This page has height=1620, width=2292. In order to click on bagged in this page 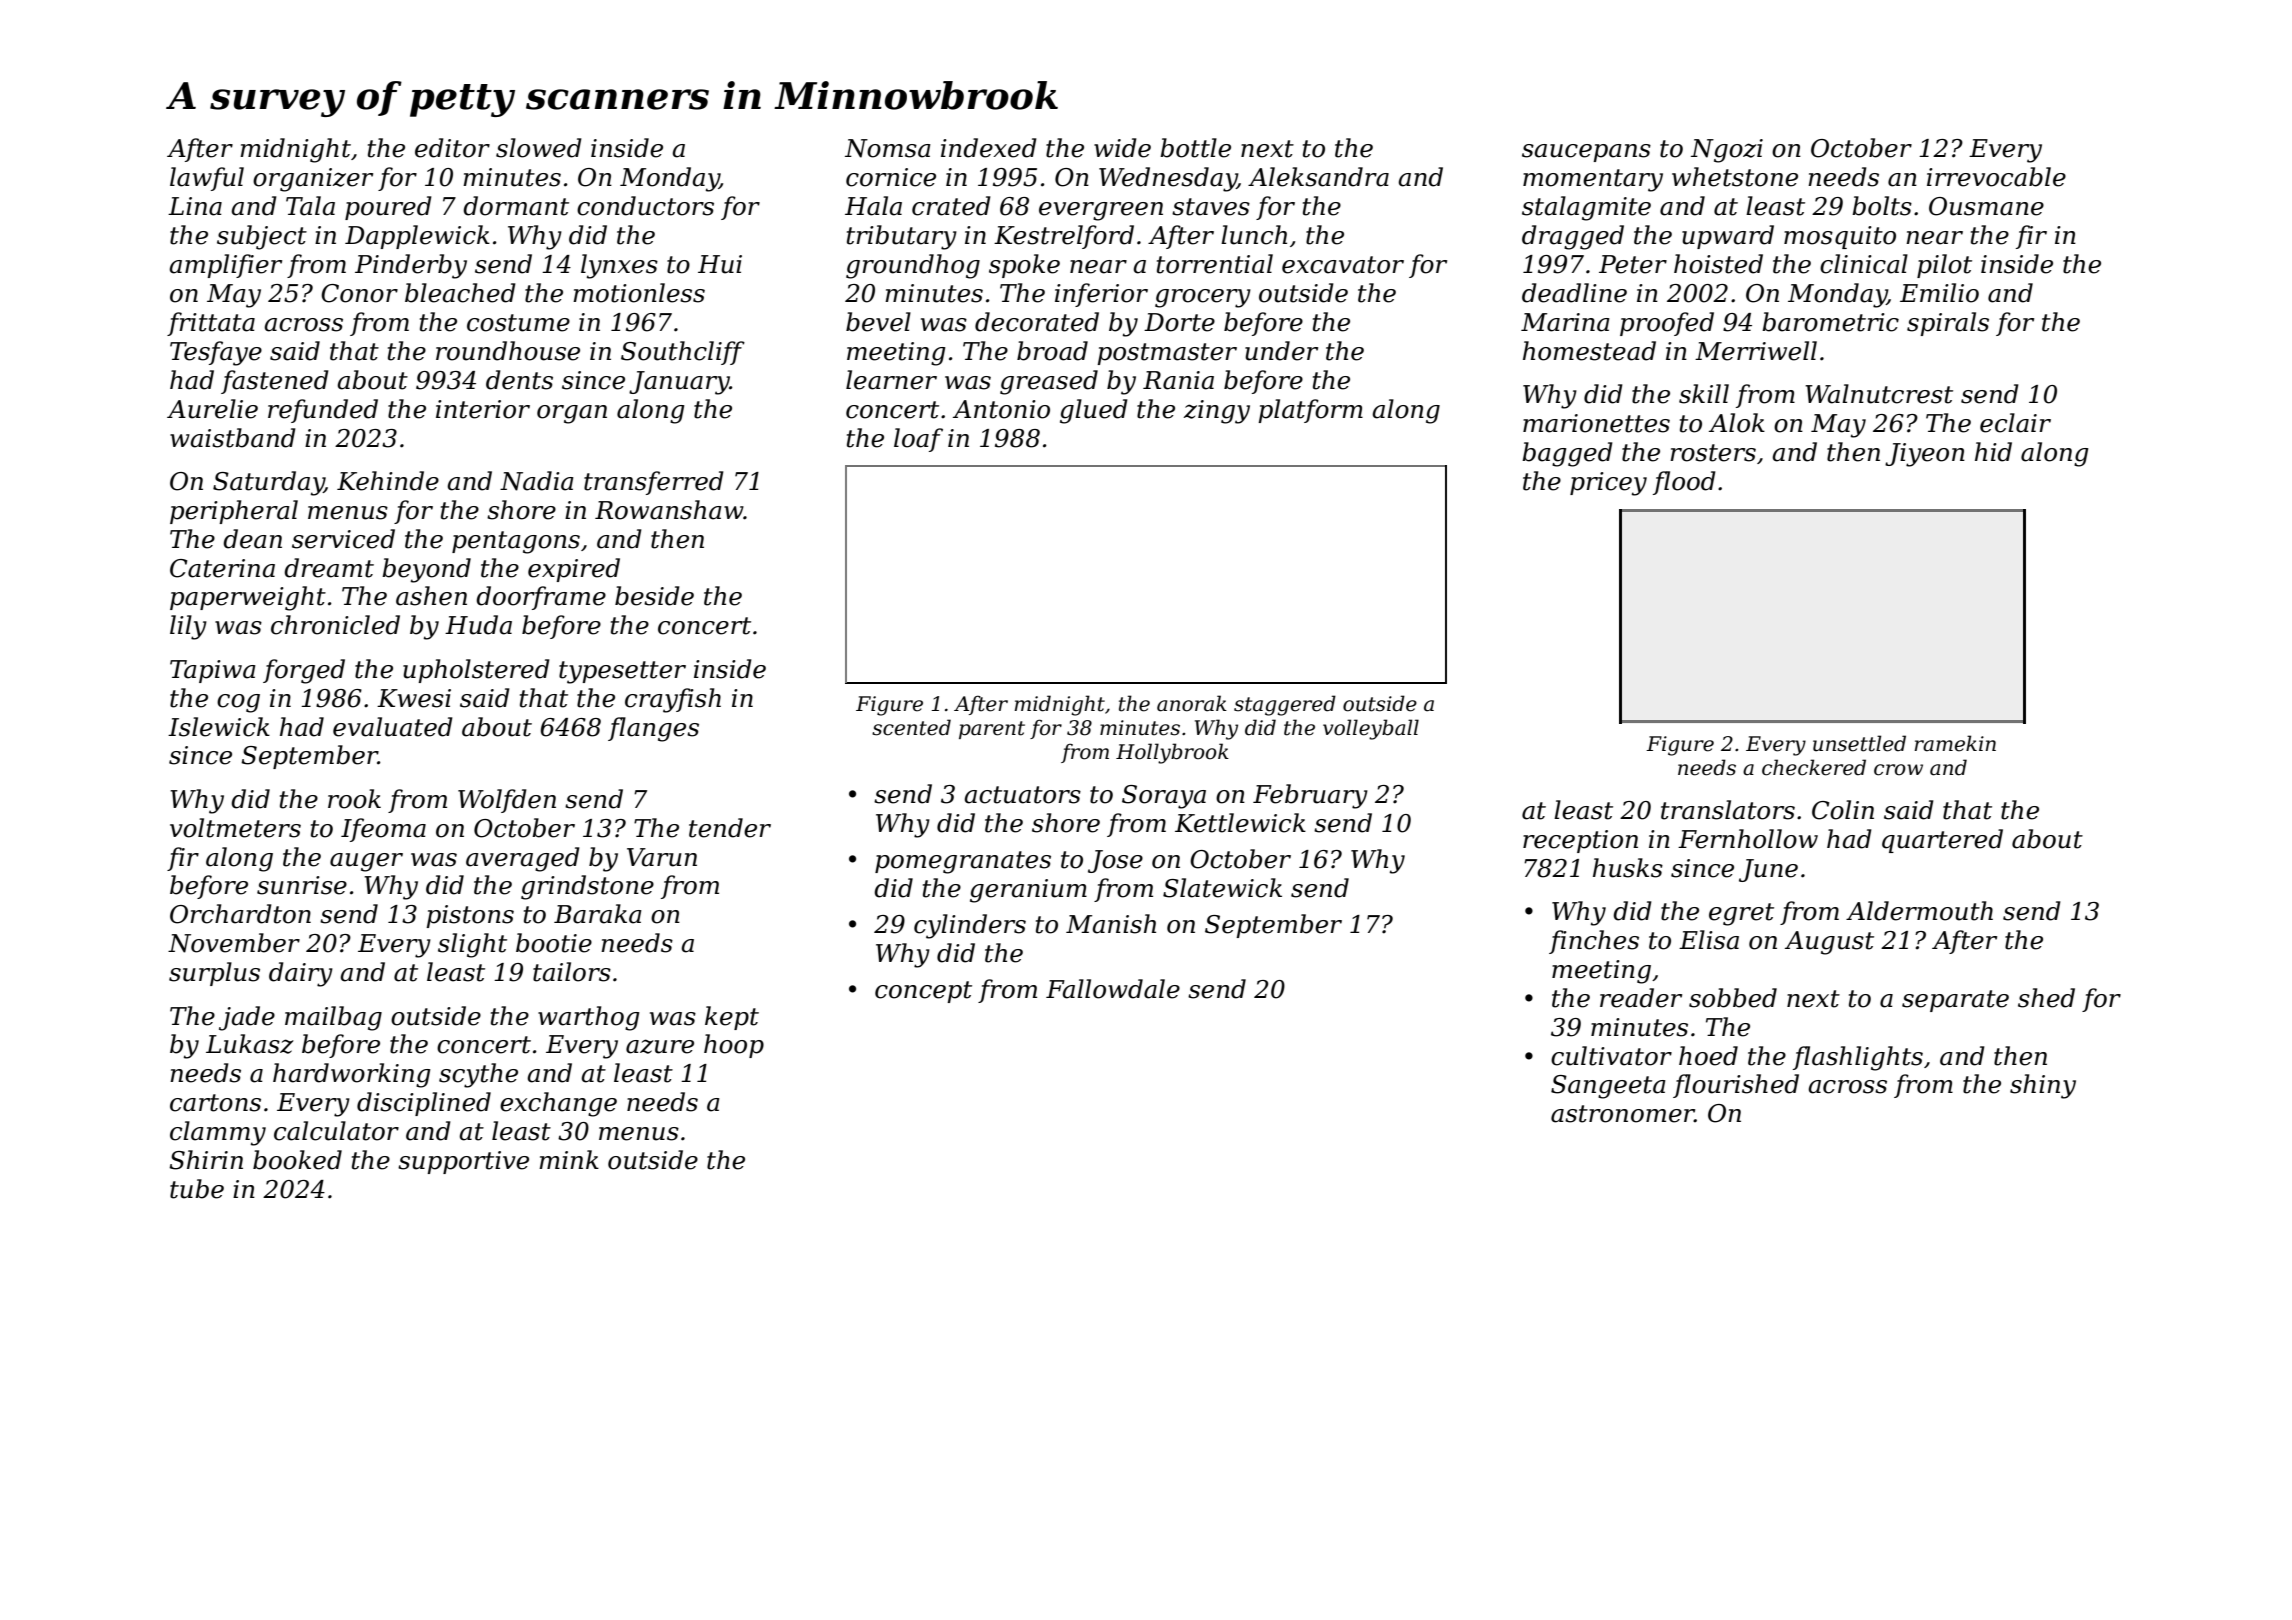, I will do `click(1567, 454)`.
